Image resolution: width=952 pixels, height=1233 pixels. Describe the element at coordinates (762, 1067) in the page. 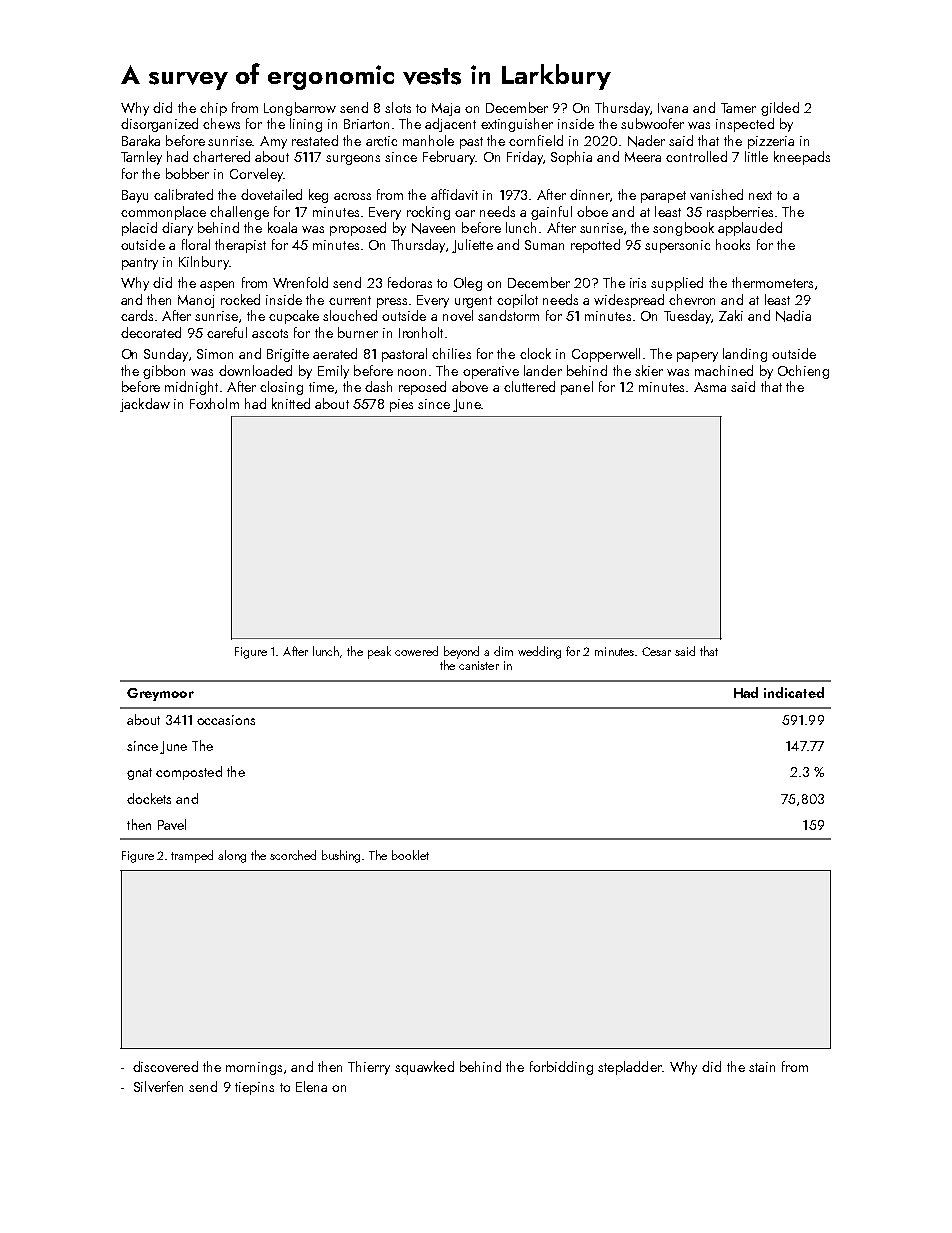

I see `stain` at that location.
